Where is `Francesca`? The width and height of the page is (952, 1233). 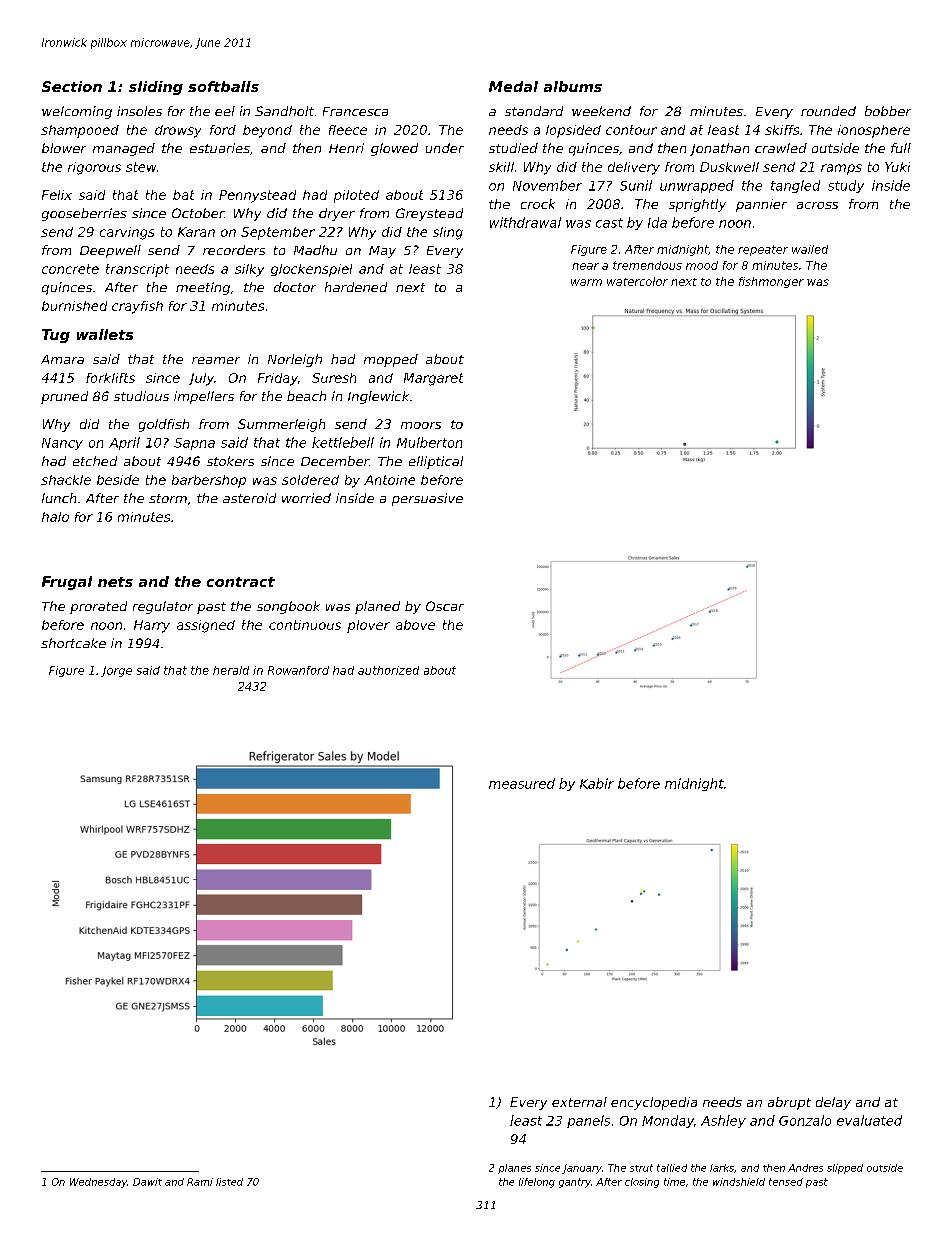
Francesca is located at coordinates (355, 111).
